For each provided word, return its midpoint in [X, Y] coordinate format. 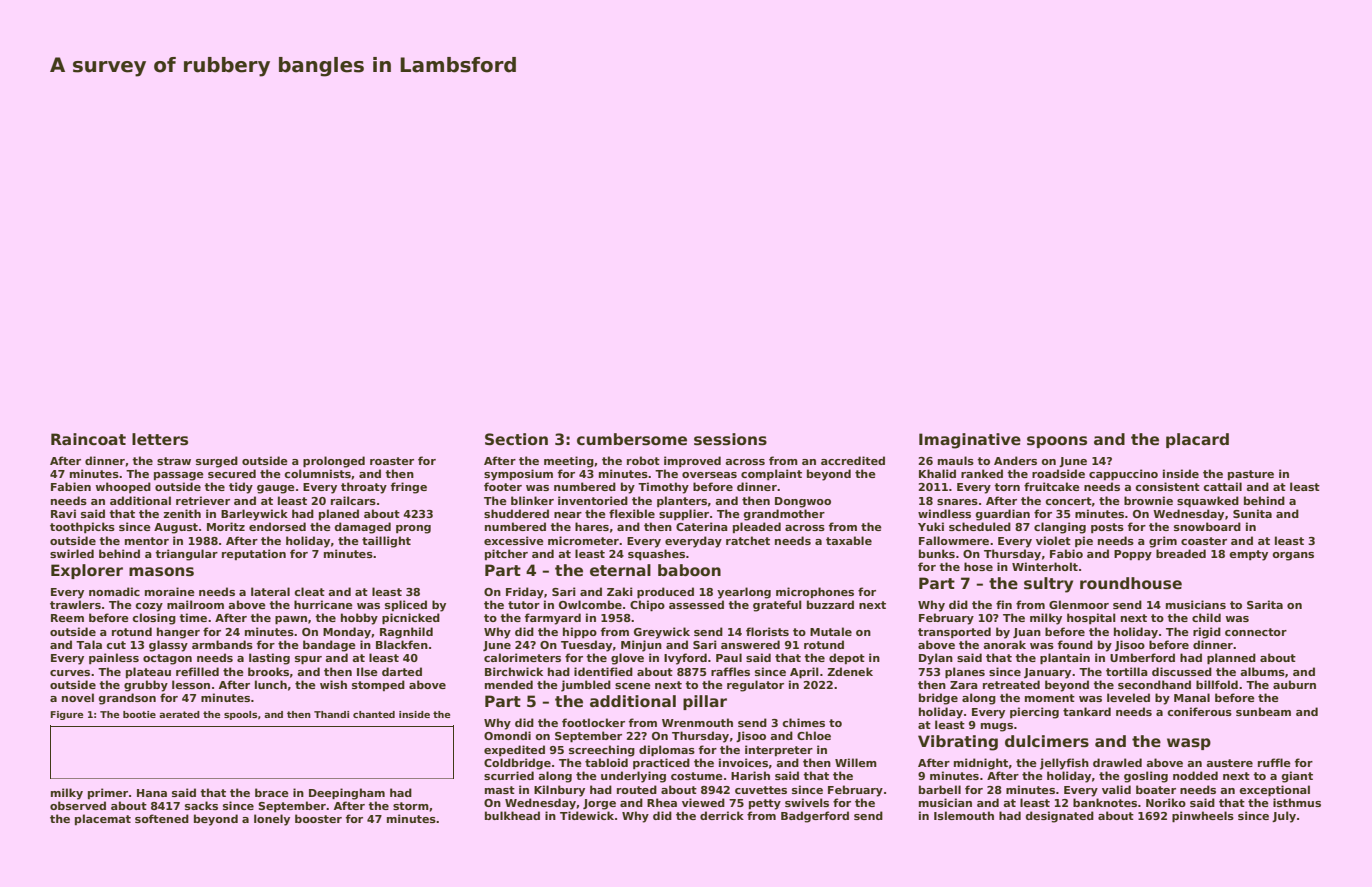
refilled [197, 671]
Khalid [937, 473]
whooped [123, 487]
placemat [103, 819]
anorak [1004, 644]
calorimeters [522, 657]
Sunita [1252, 513]
